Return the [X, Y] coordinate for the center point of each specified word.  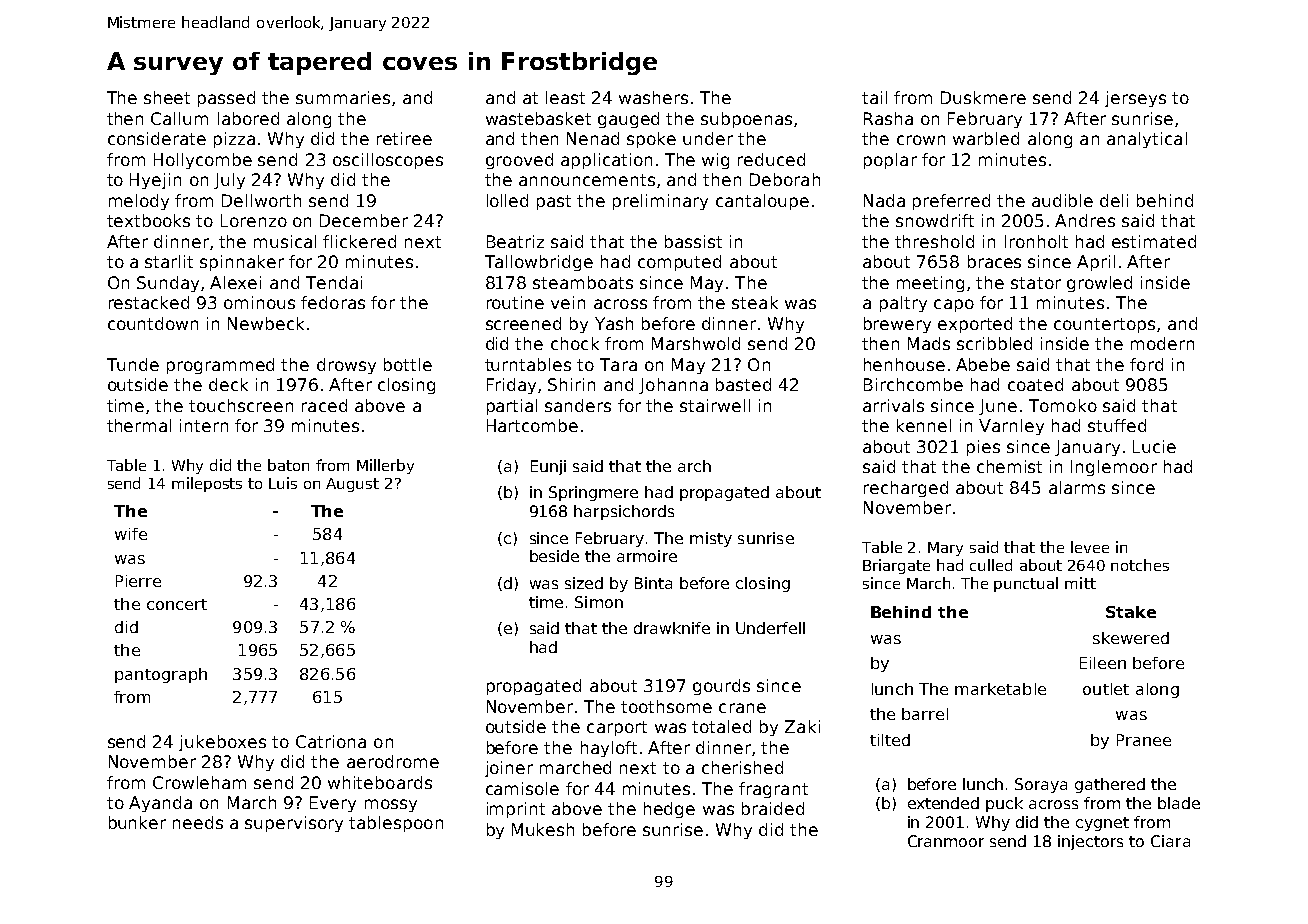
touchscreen [241, 405]
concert [177, 604]
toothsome [666, 706]
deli [1114, 200]
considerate [157, 138]
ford [1146, 364]
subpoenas [746, 120]
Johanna [673, 386]
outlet [1106, 689]
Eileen [1103, 663]
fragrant [773, 790]
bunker [137, 822]
